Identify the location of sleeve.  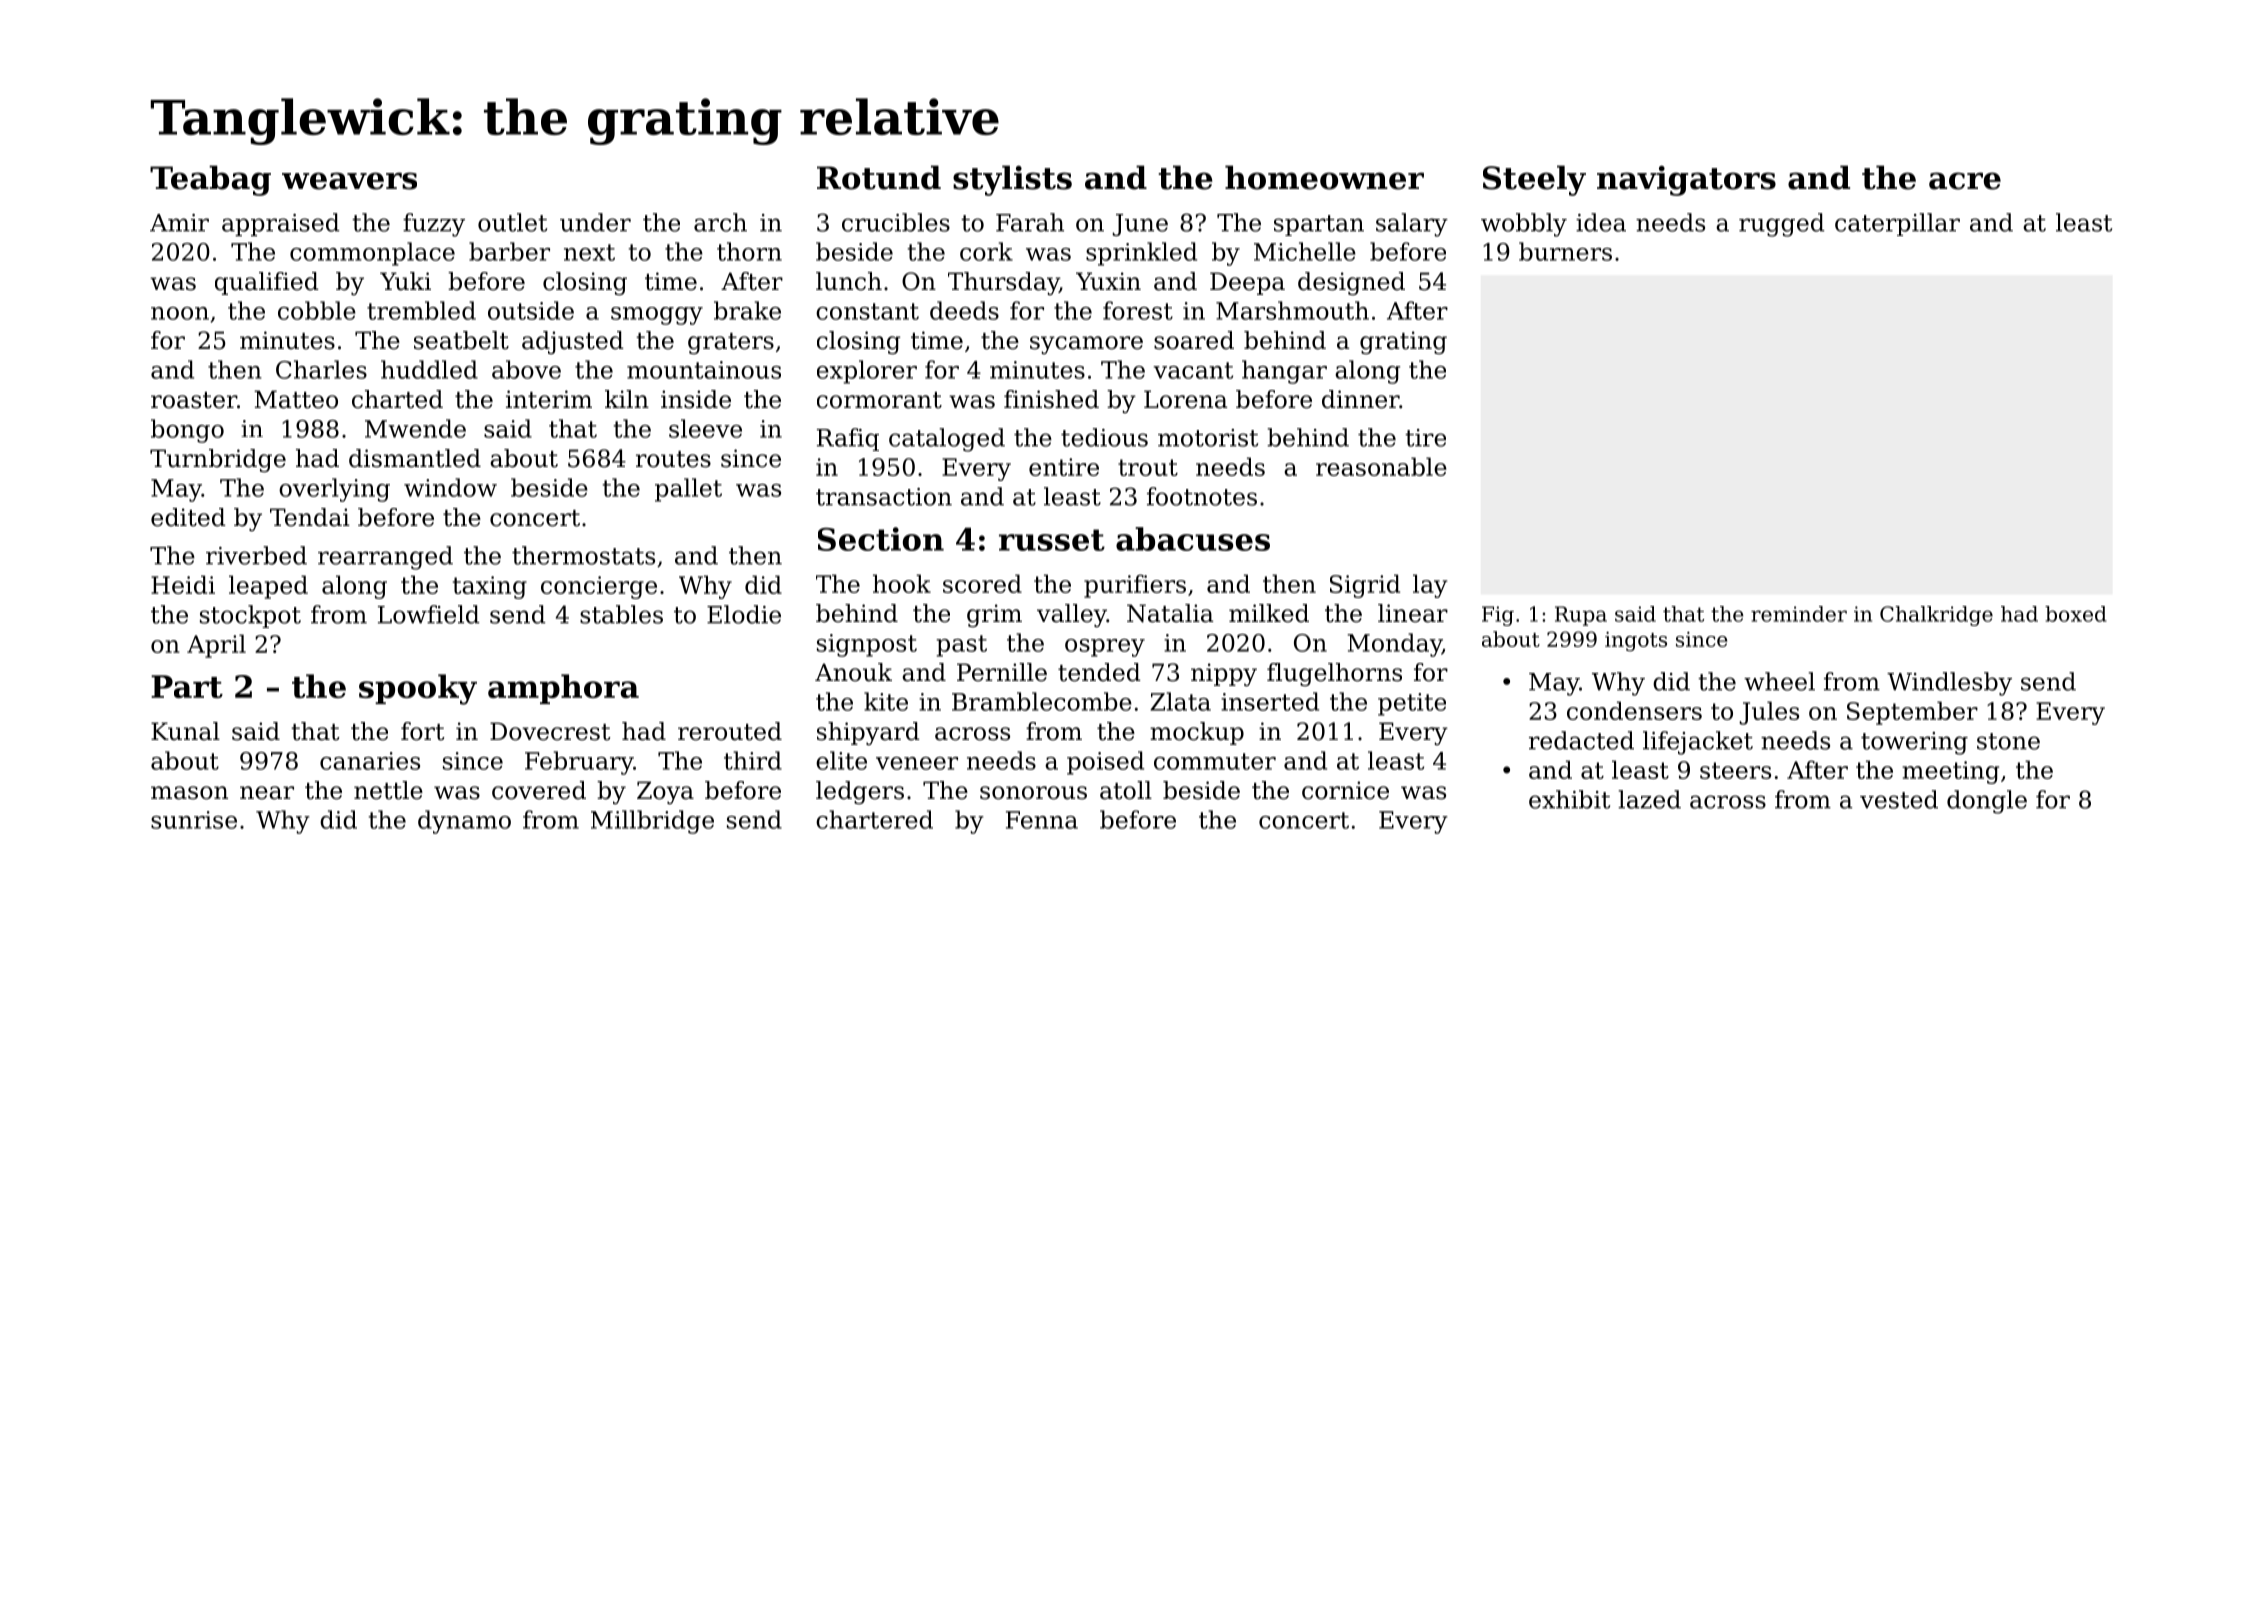
(705, 428).
